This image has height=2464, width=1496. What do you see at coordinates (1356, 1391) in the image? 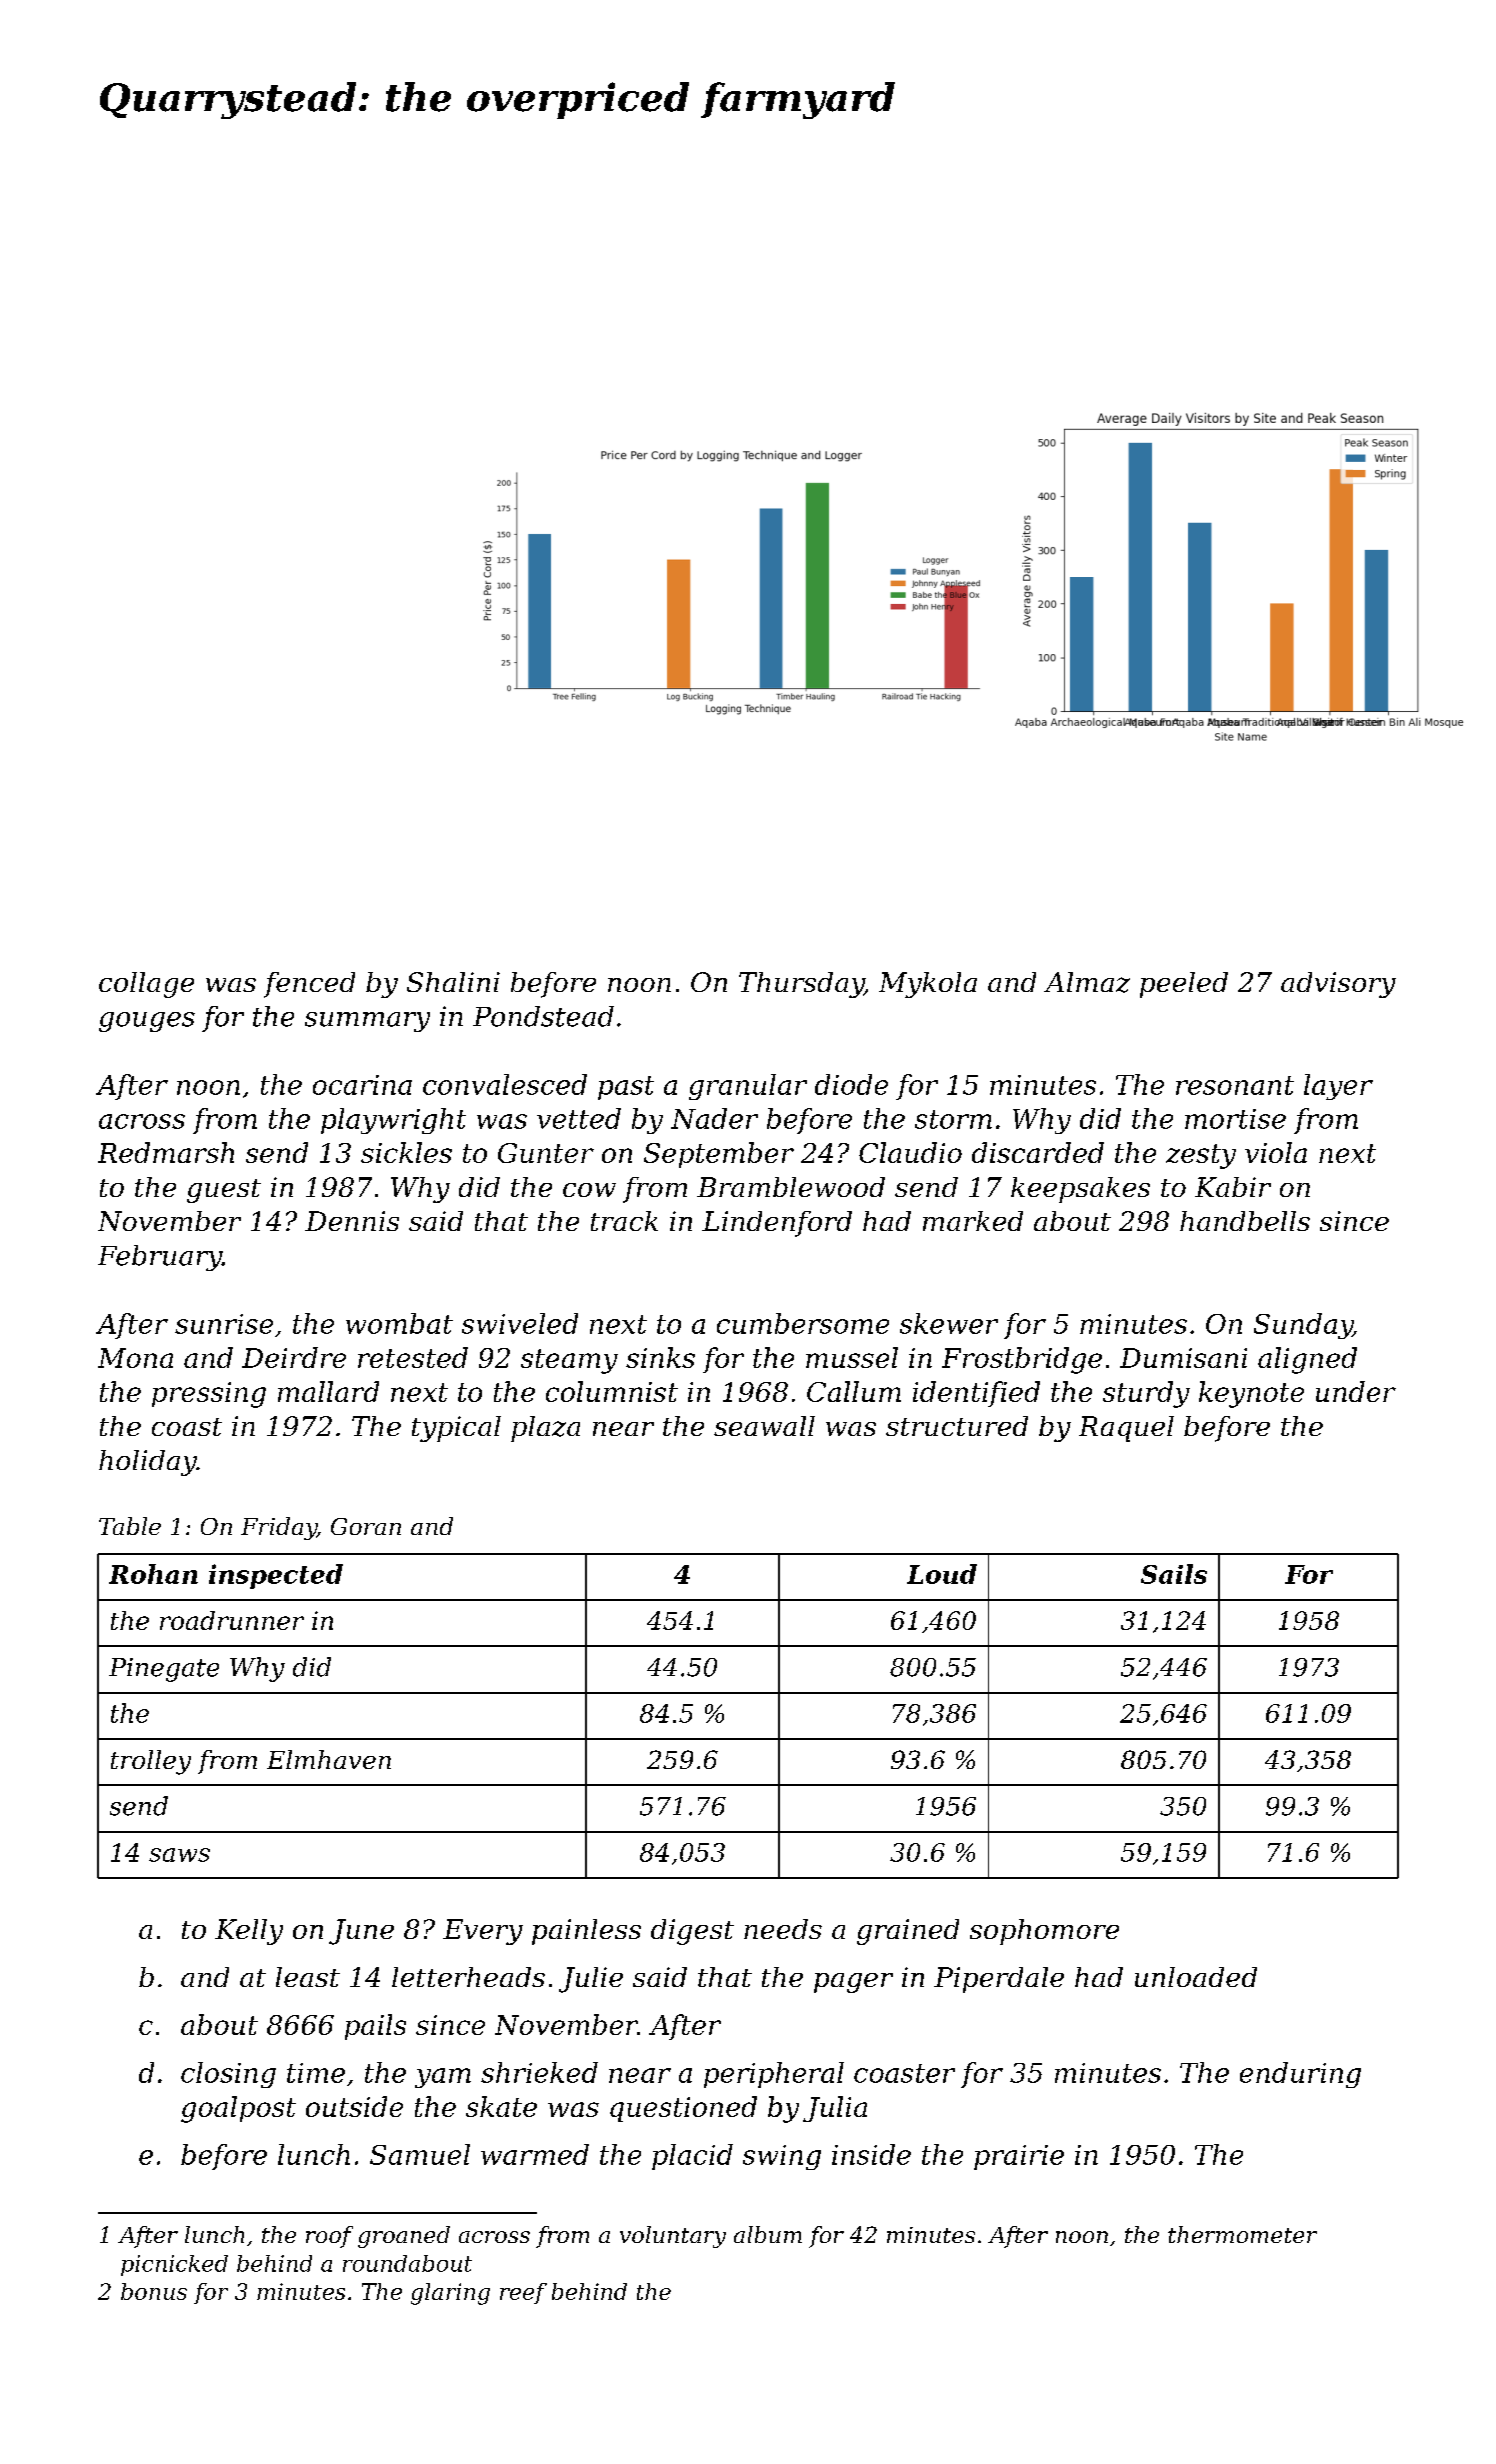
I see `under` at bounding box center [1356, 1391].
